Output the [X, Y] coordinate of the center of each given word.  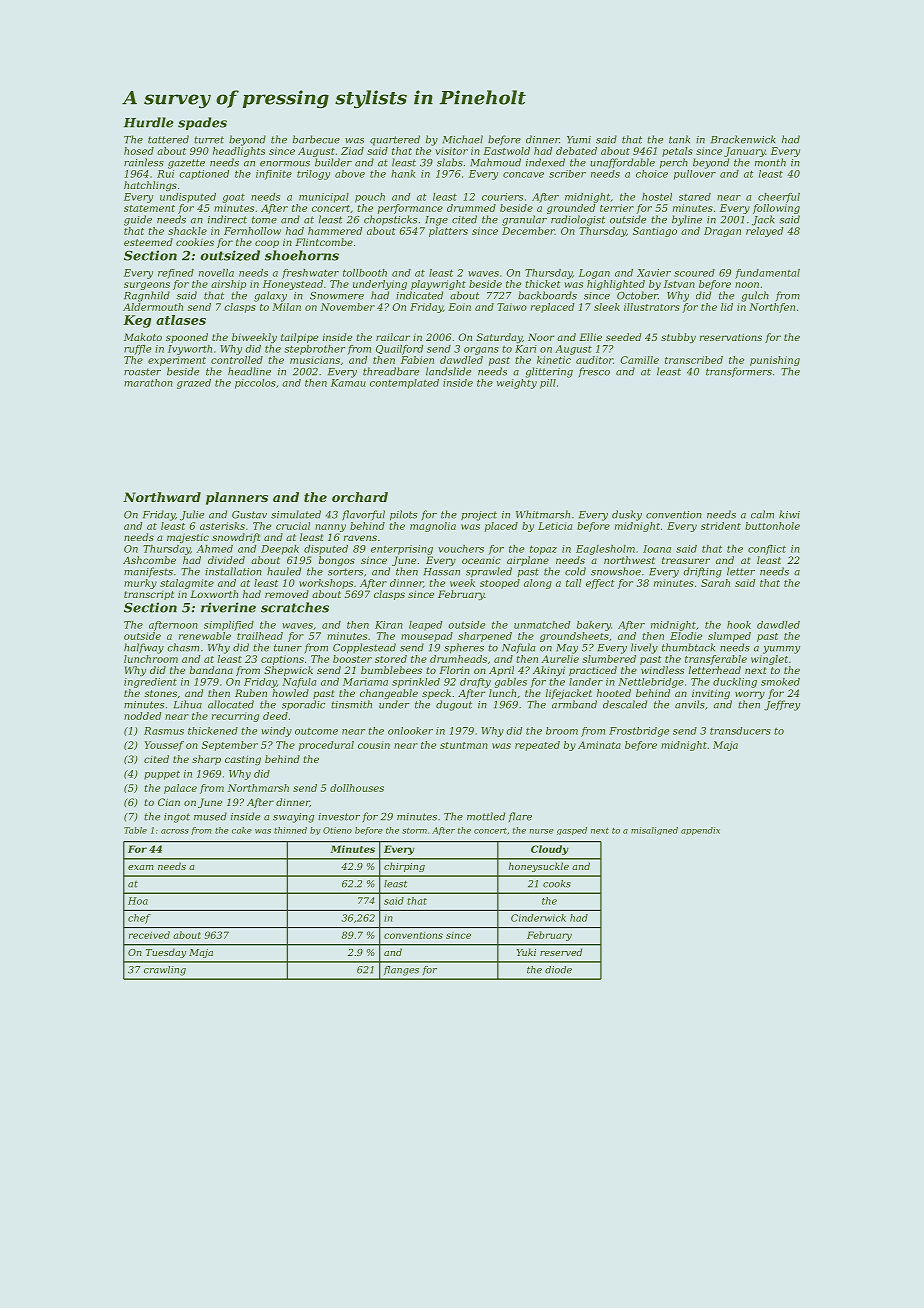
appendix [700, 831]
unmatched [542, 625]
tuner [288, 648]
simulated [296, 514]
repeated [537, 746]
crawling [165, 971]
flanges [401, 971]
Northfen [772, 308]
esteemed [148, 242]
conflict [767, 550]
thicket [543, 284]
